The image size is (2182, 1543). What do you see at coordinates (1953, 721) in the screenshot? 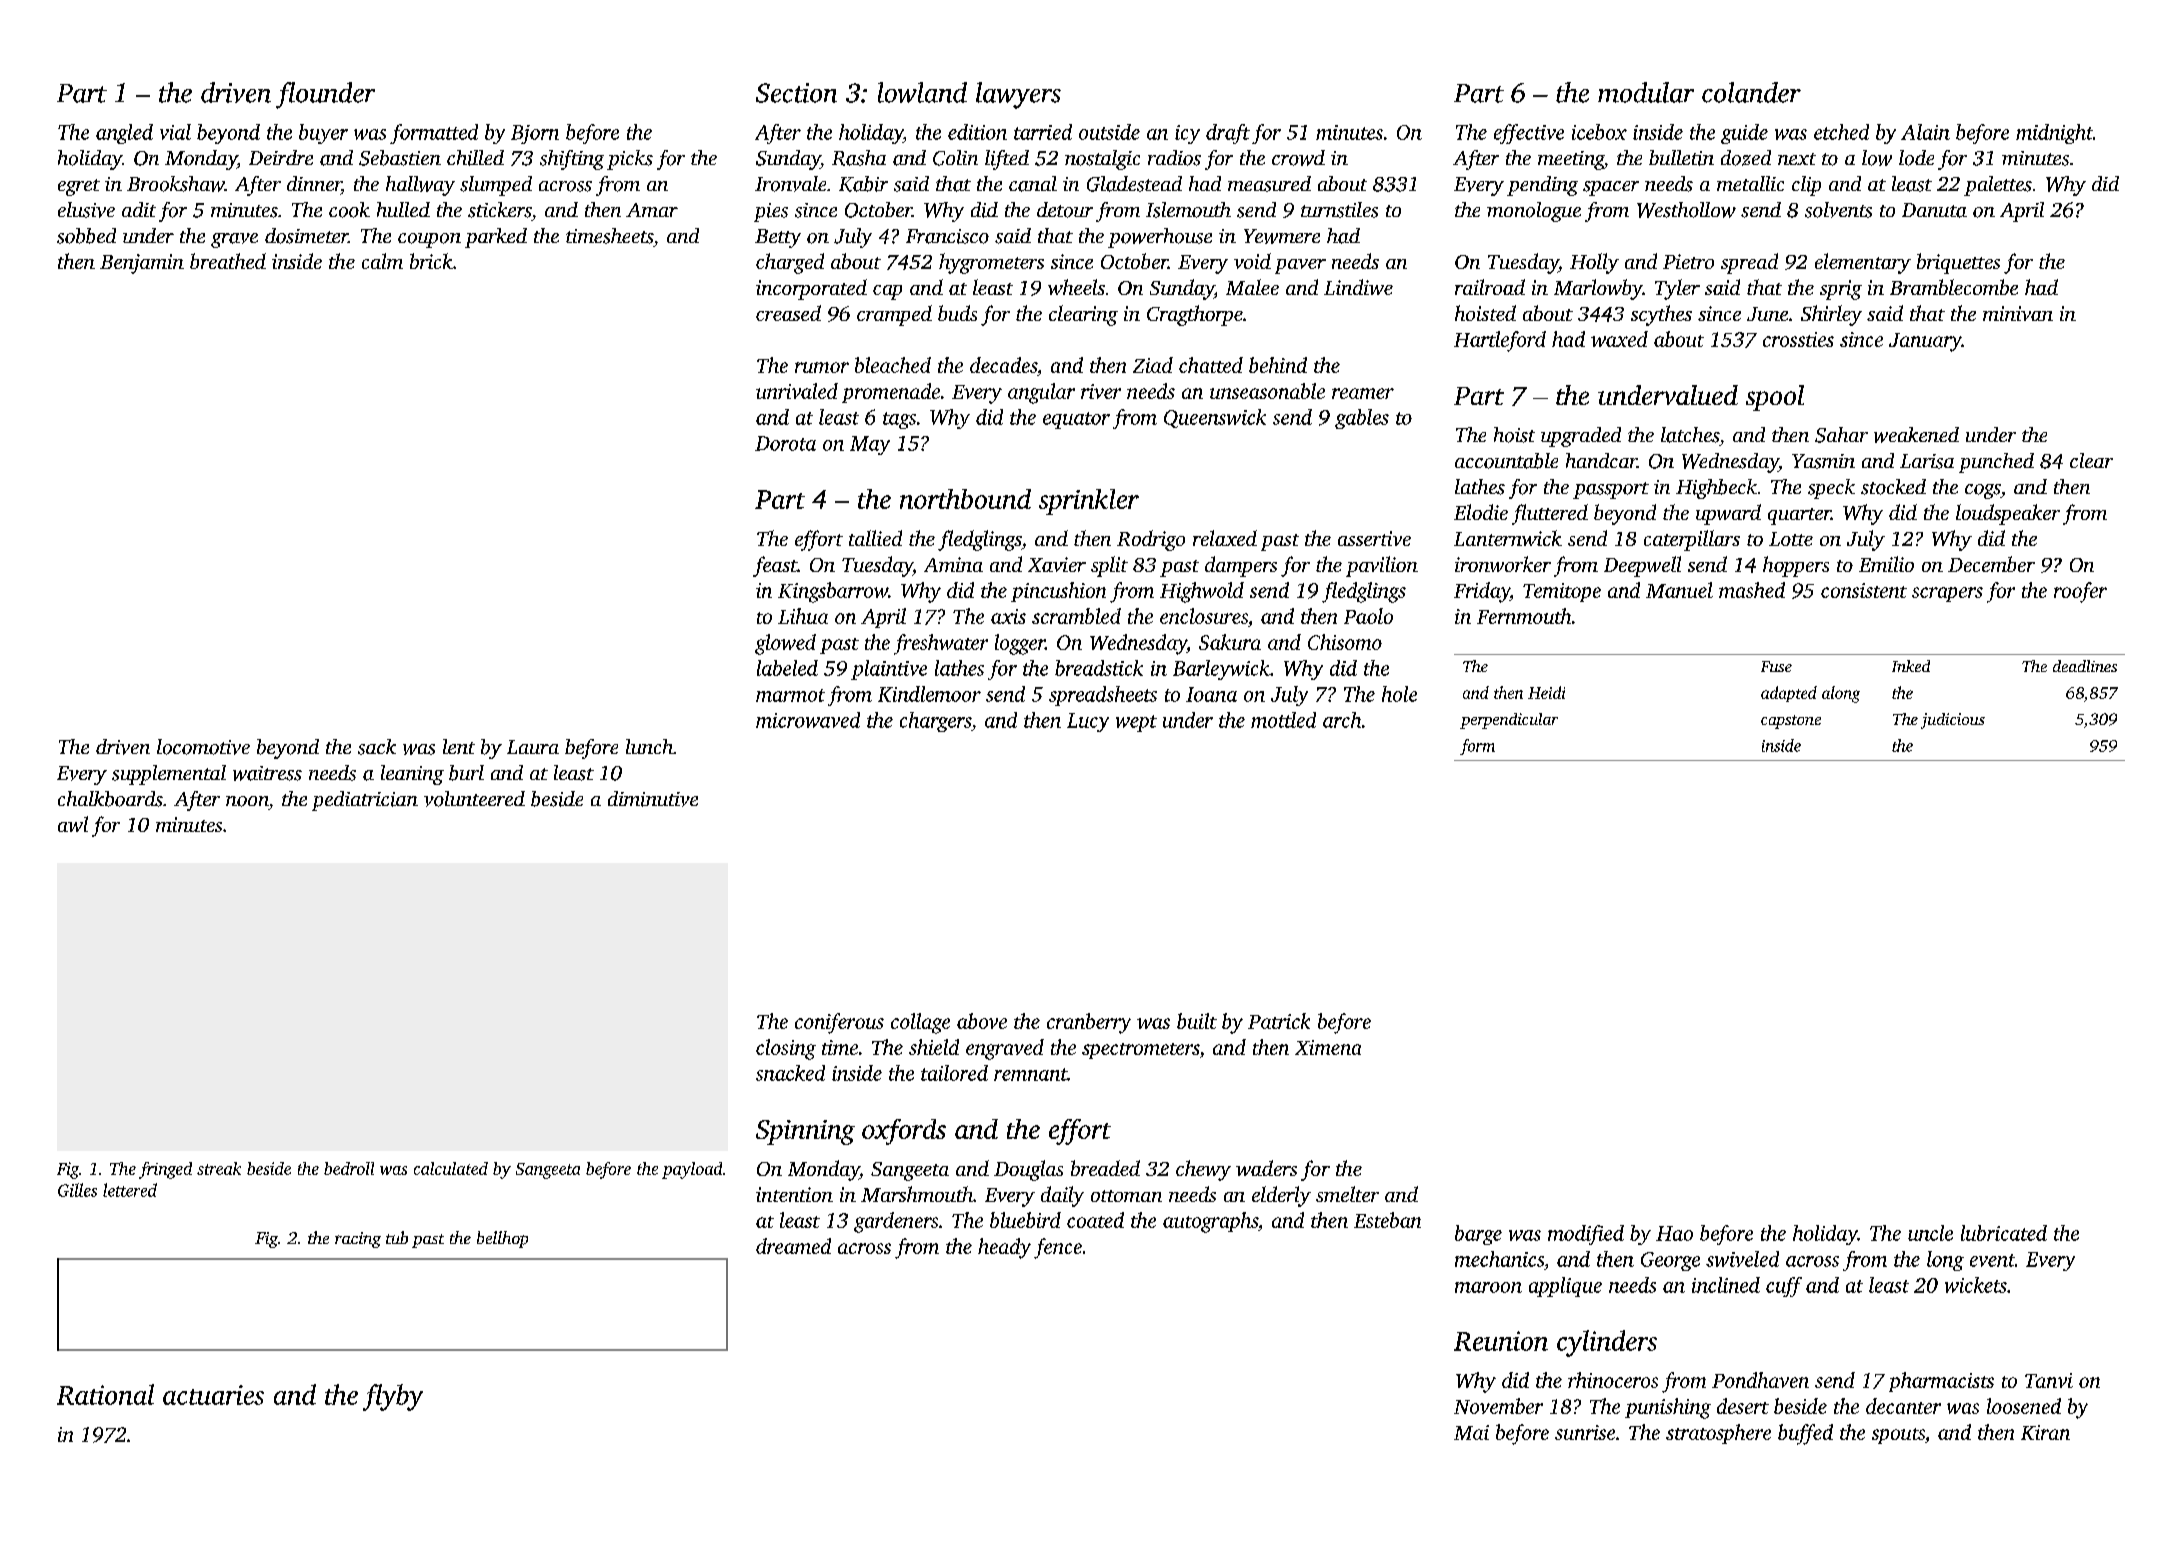
I see `judicious` at bounding box center [1953, 721].
